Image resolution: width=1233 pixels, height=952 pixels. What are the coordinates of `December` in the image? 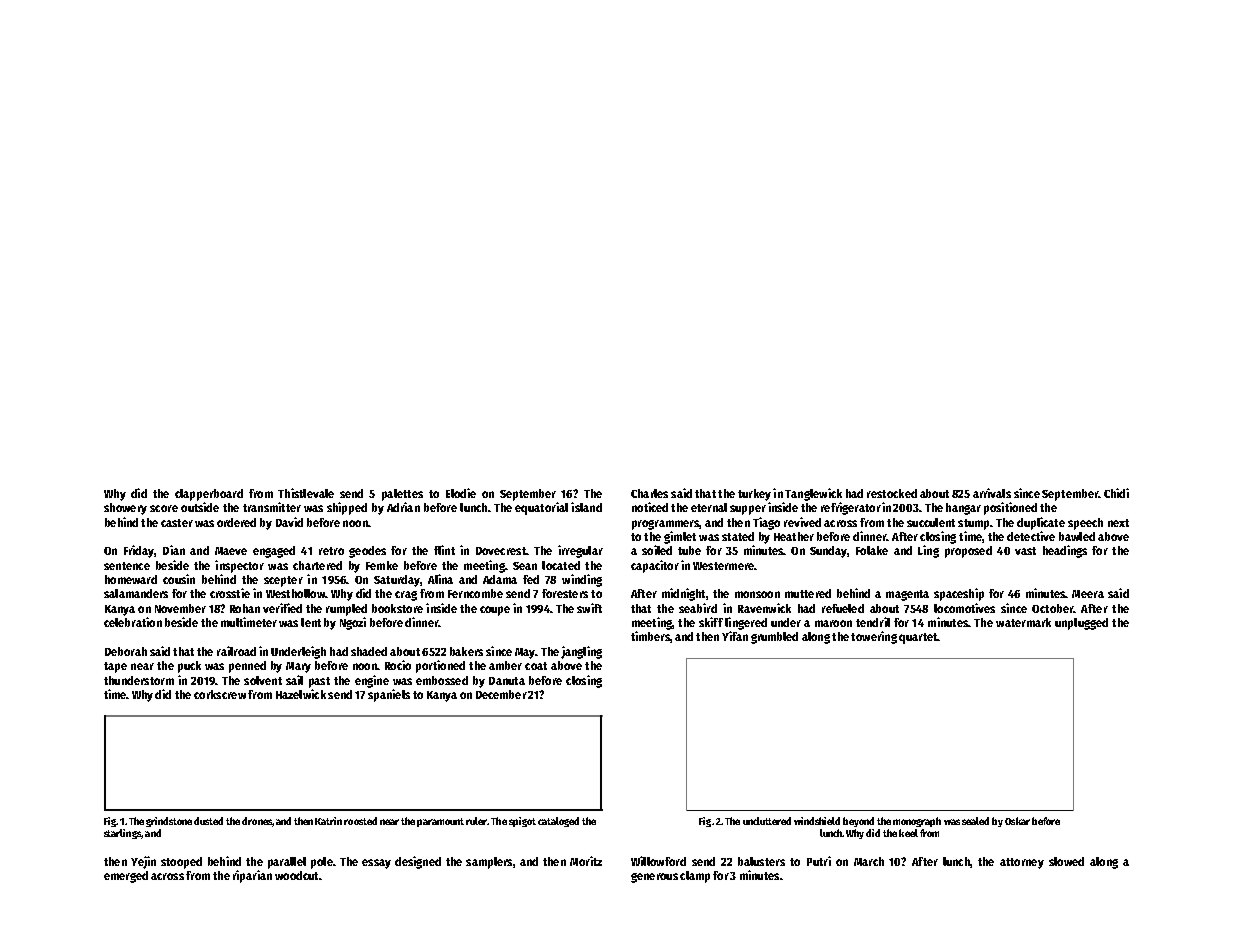 It's located at (501, 694).
